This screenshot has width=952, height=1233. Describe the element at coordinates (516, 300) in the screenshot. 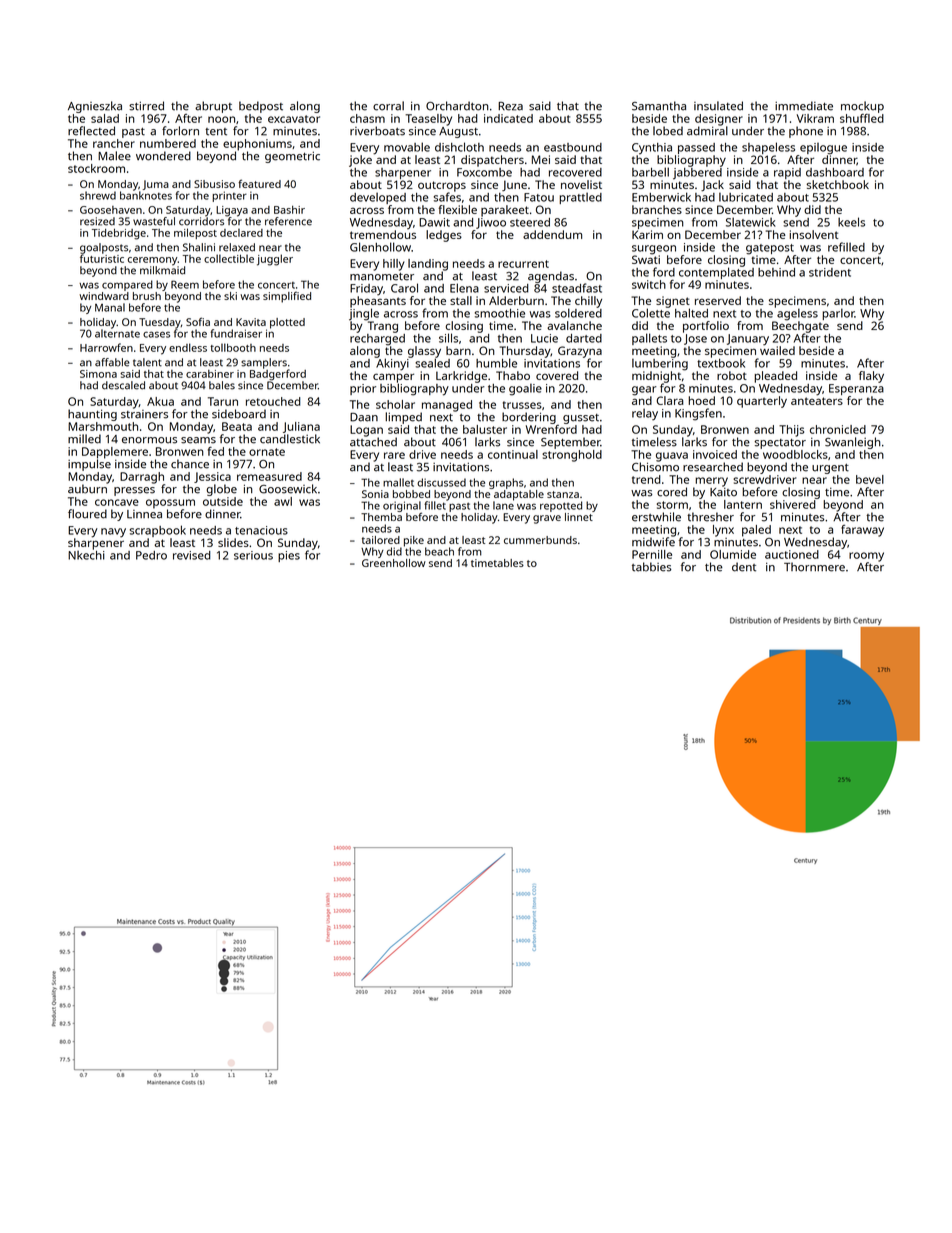

I see `Alderburn` at that location.
